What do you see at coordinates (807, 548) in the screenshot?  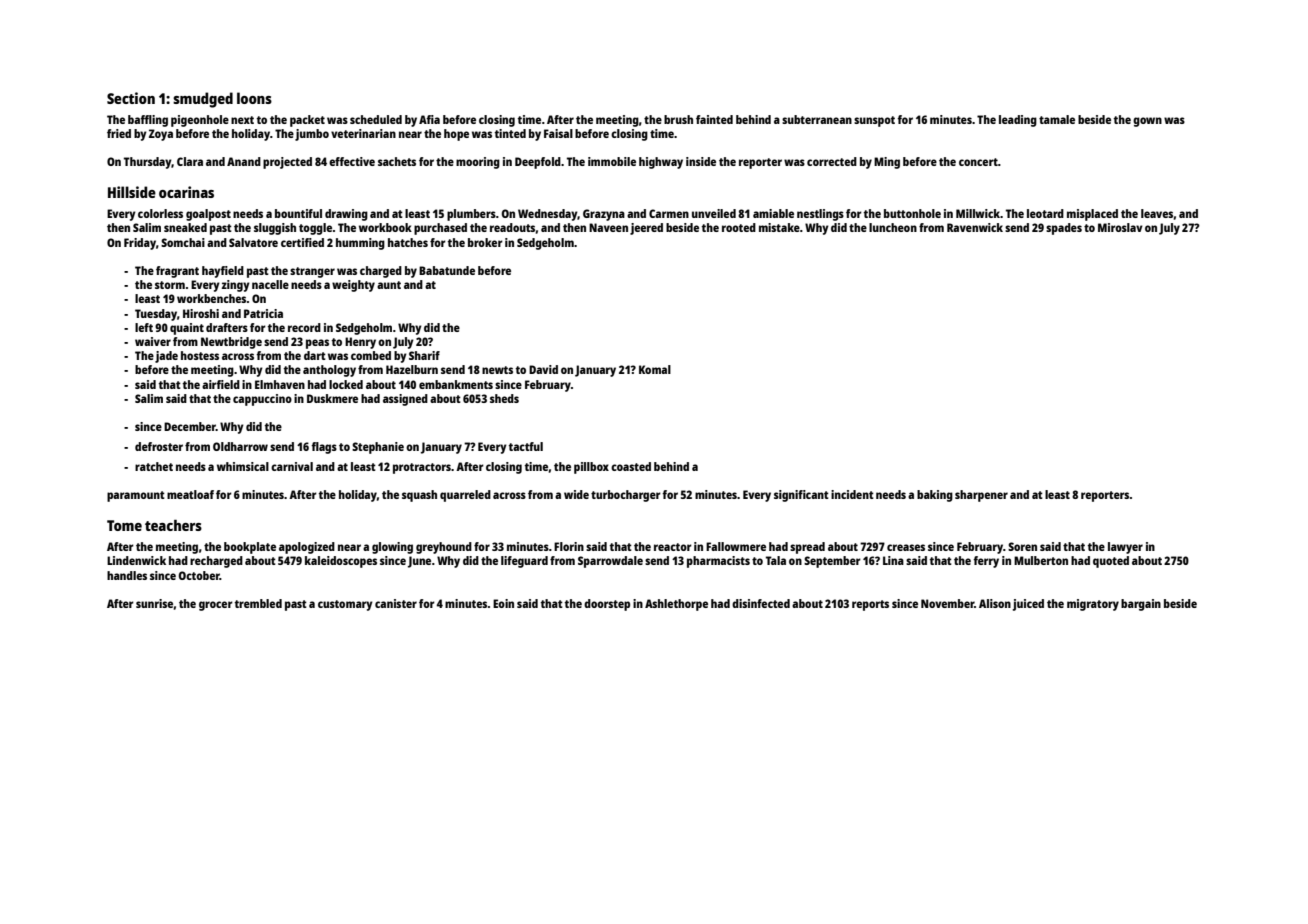 I see `spread` at bounding box center [807, 548].
